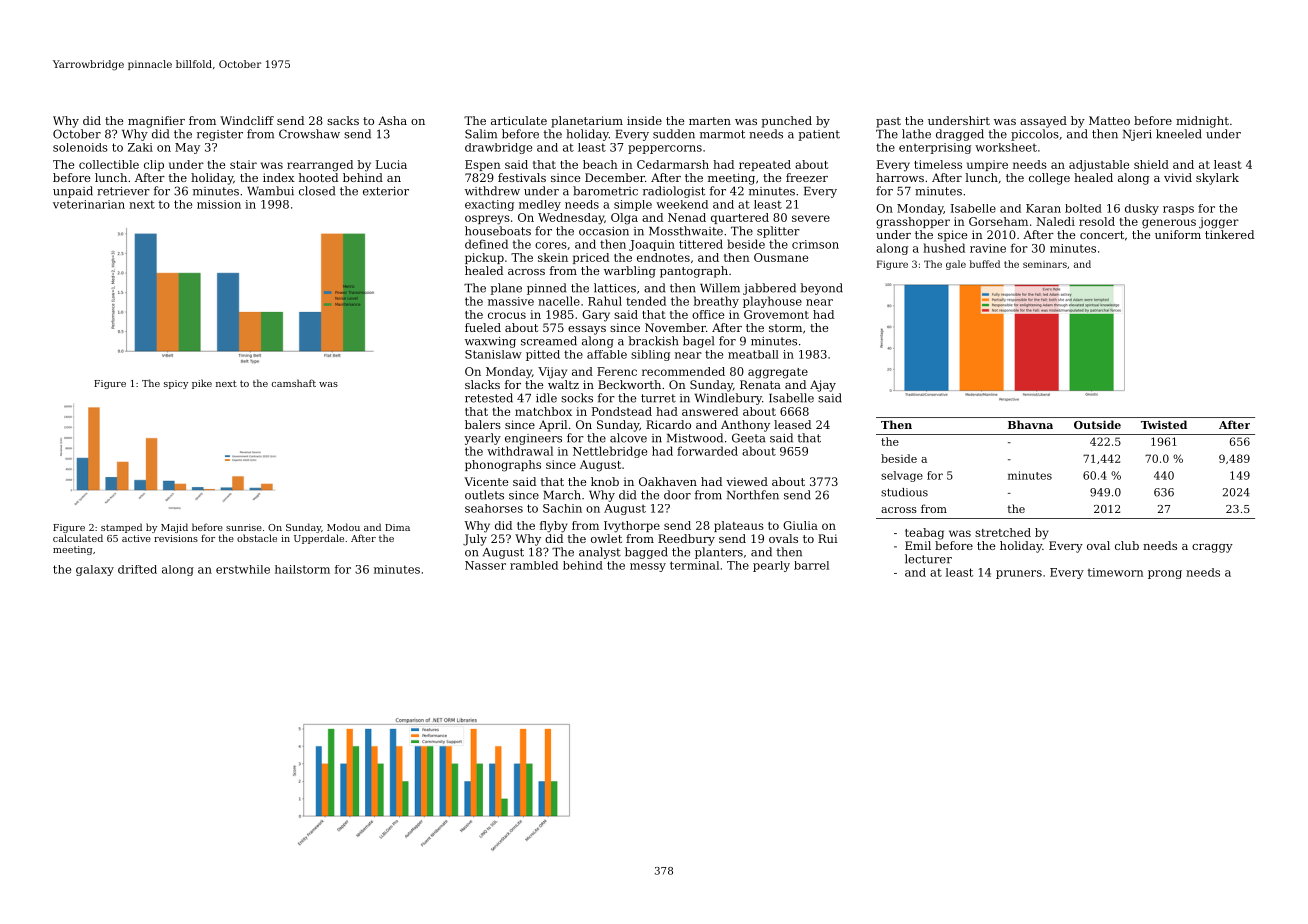 Image resolution: width=1308 pixels, height=924 pixels. I want to click on calculated, so click(78, 538).
